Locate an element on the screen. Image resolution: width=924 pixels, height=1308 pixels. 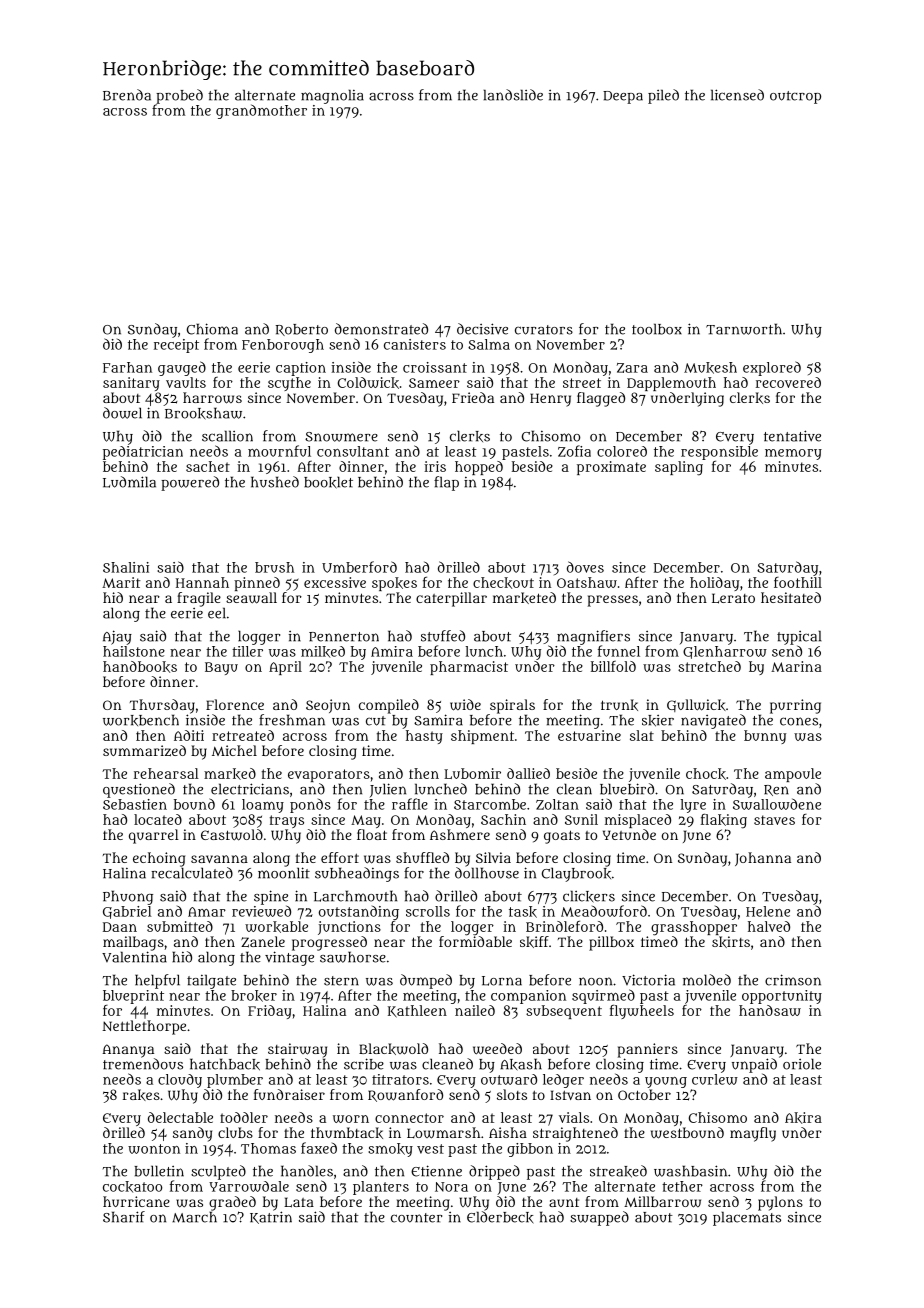
licensed is located at coordinates (737, 95).
